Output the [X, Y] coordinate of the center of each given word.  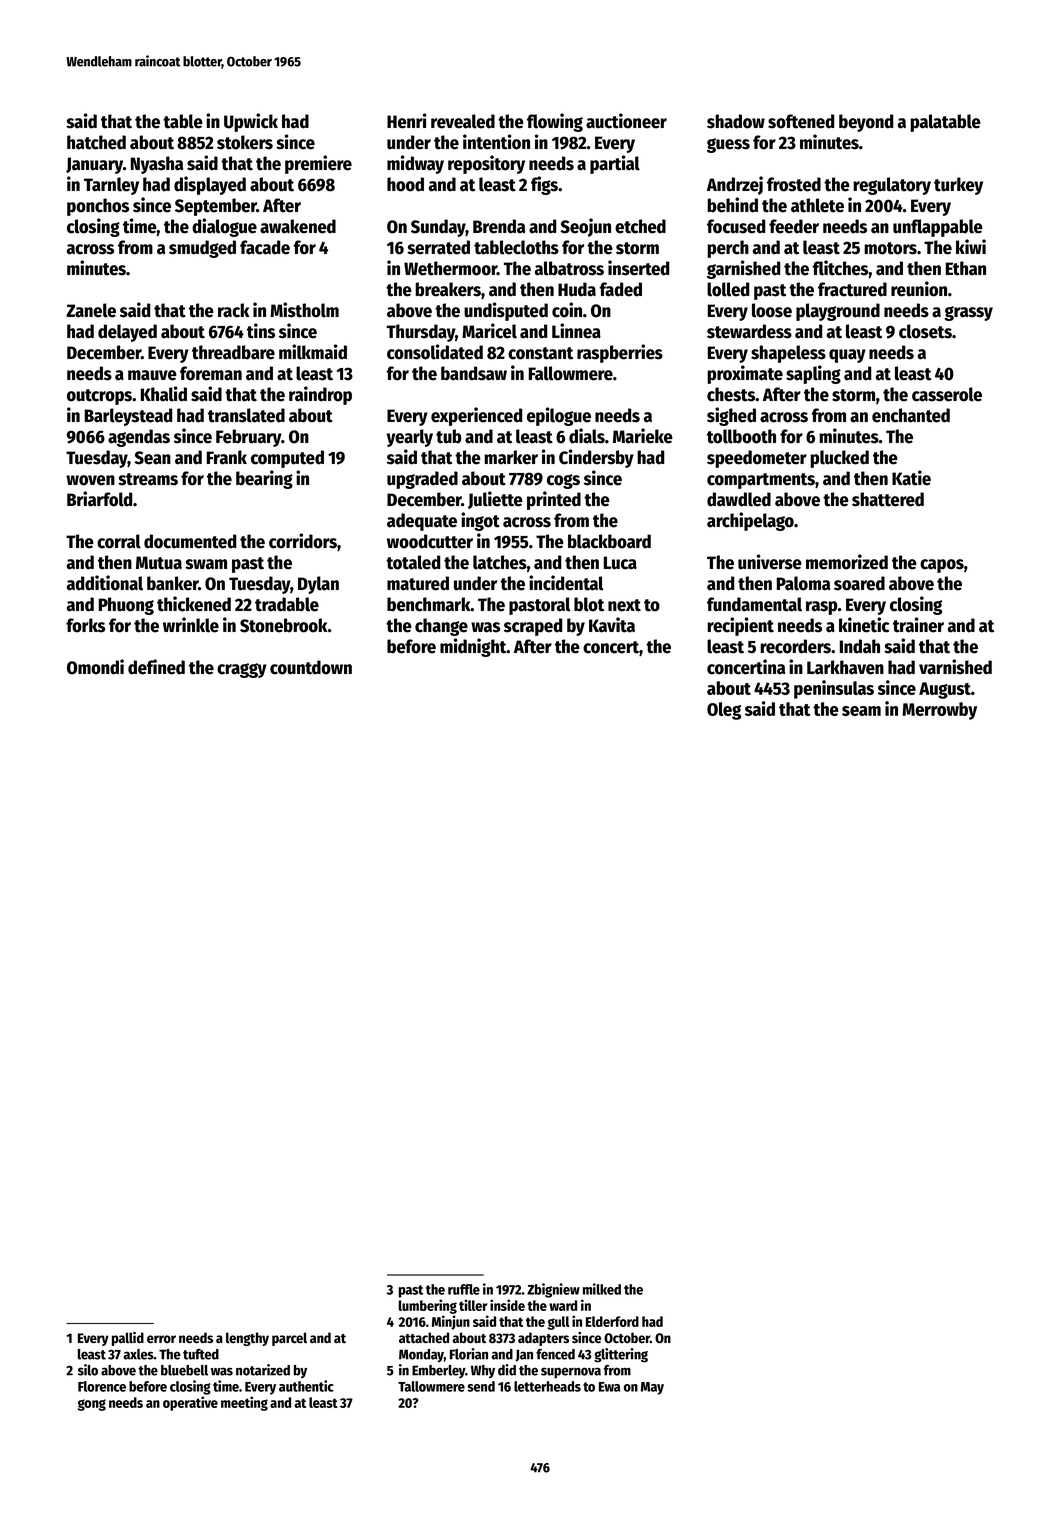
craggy [242, 670]
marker [511, 457]
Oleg [724, 711]
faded [620, 289]
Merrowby [939, 711]
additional [105, 583]
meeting [244, 1403]
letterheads [547, 1386]
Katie [911, 478]
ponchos [98, 207]
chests [731, 394]
